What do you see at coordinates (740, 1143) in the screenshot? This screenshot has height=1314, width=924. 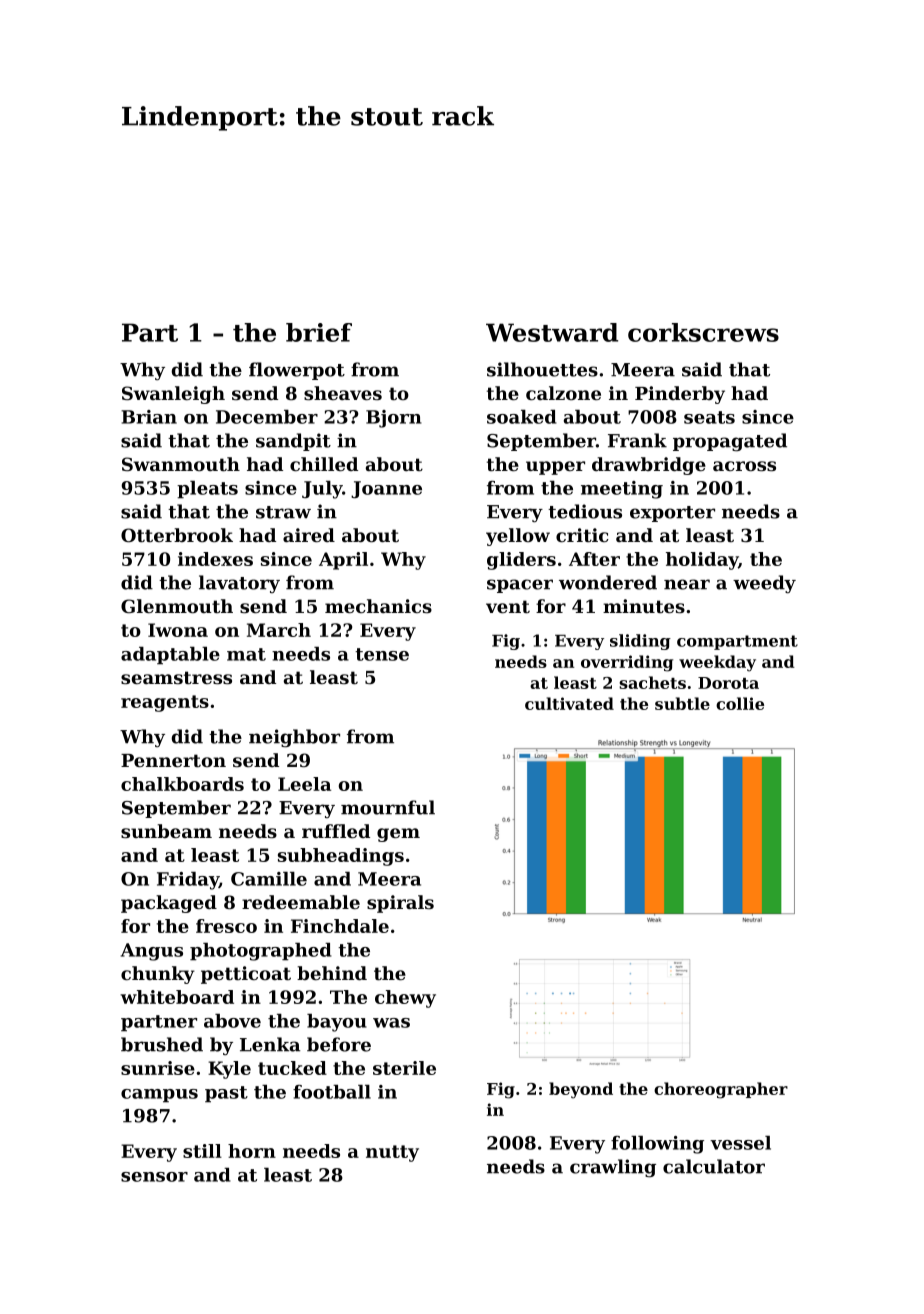 I see `vessel` at bounding box center [740, 1143].
